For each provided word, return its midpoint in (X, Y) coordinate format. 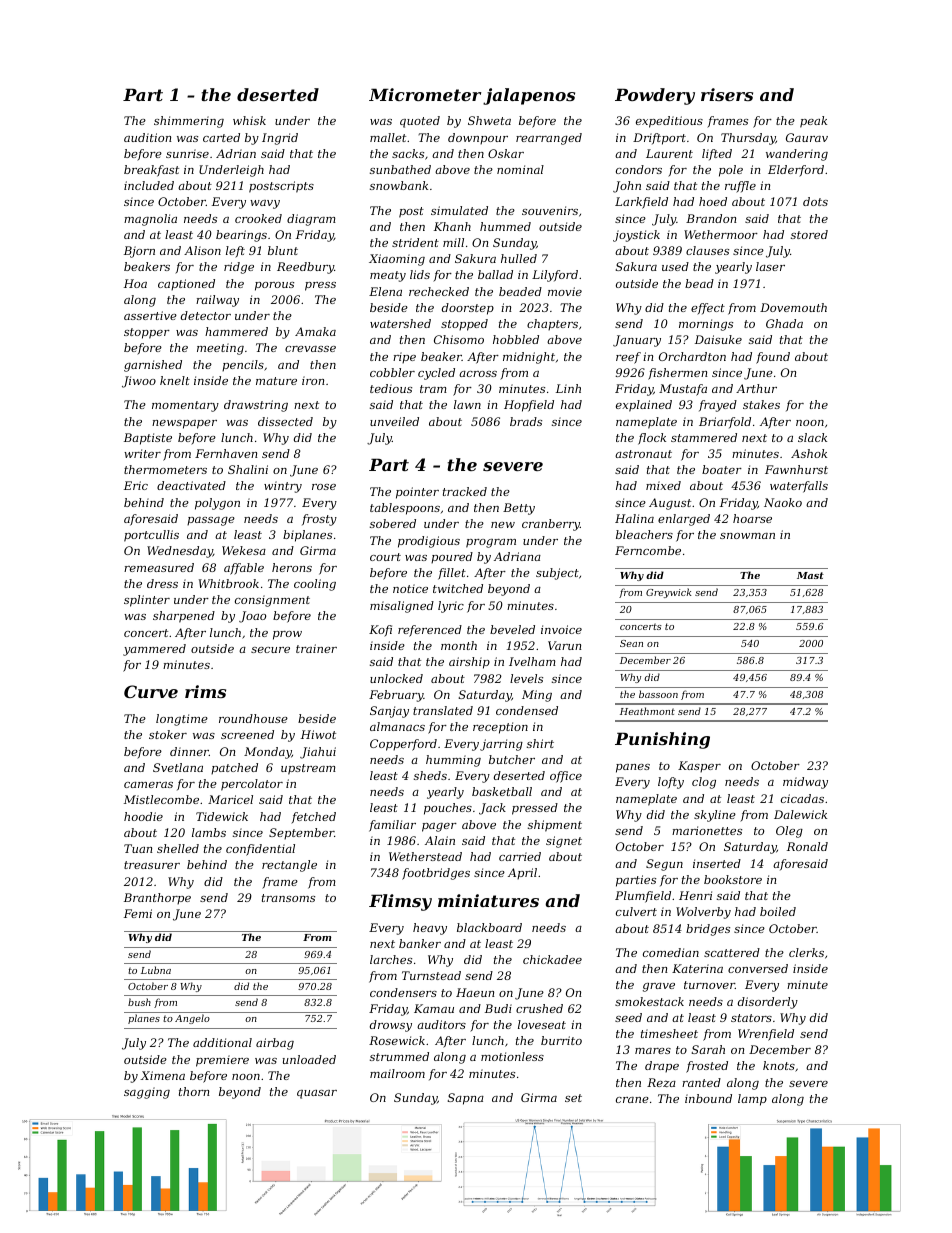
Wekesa (244, 550)
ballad (495, 274)
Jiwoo (139, 382)
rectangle (289, 866)
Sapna (466, 1099)
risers (727, 94)
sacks (408, 153)
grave (659, 987)
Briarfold (725, 422)
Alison (202, 250)
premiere (222, 1061)
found (773, 358)
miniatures (488, 900)
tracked (465, 491)
